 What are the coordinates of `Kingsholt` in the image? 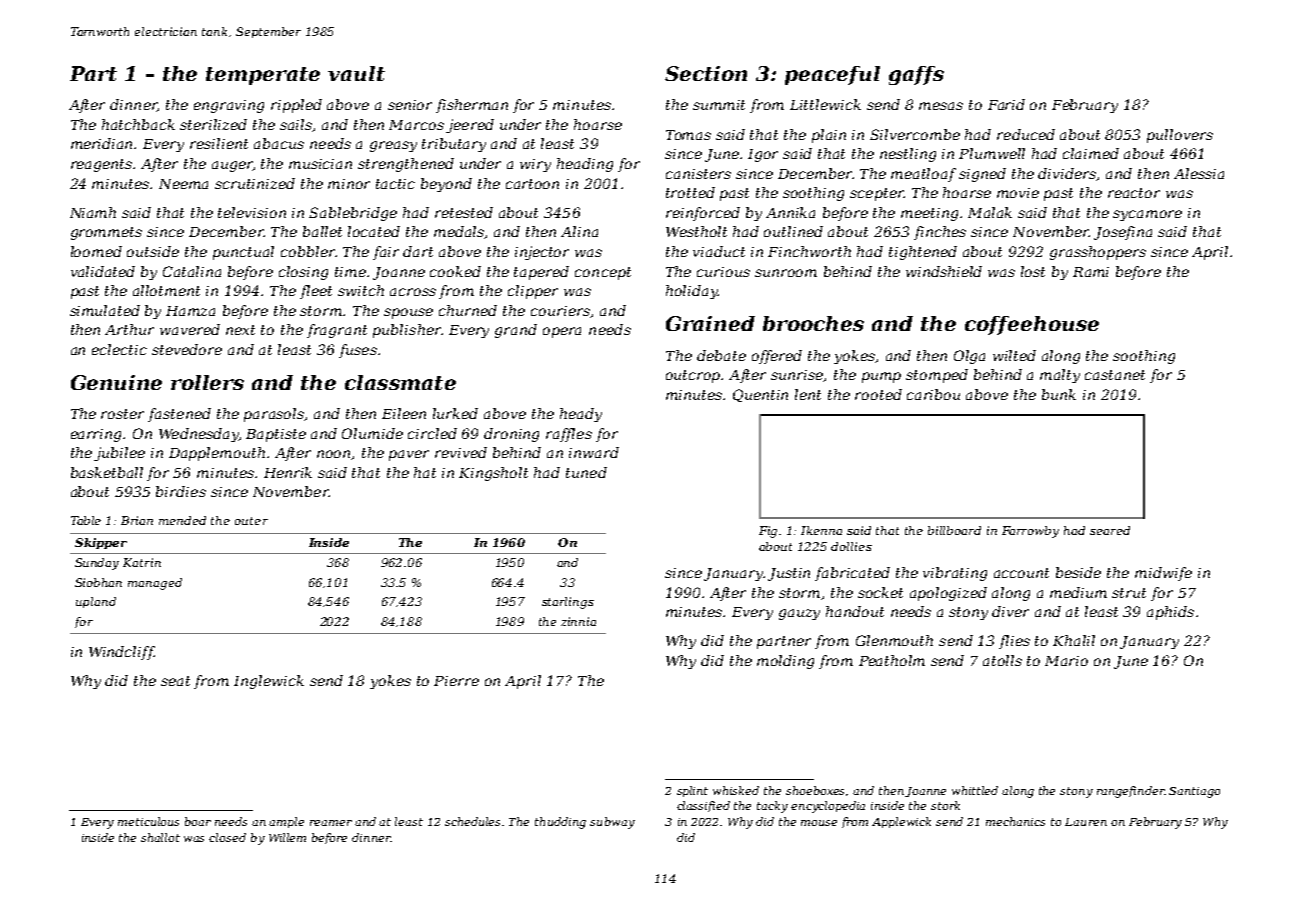 It's located at (493, 474).
